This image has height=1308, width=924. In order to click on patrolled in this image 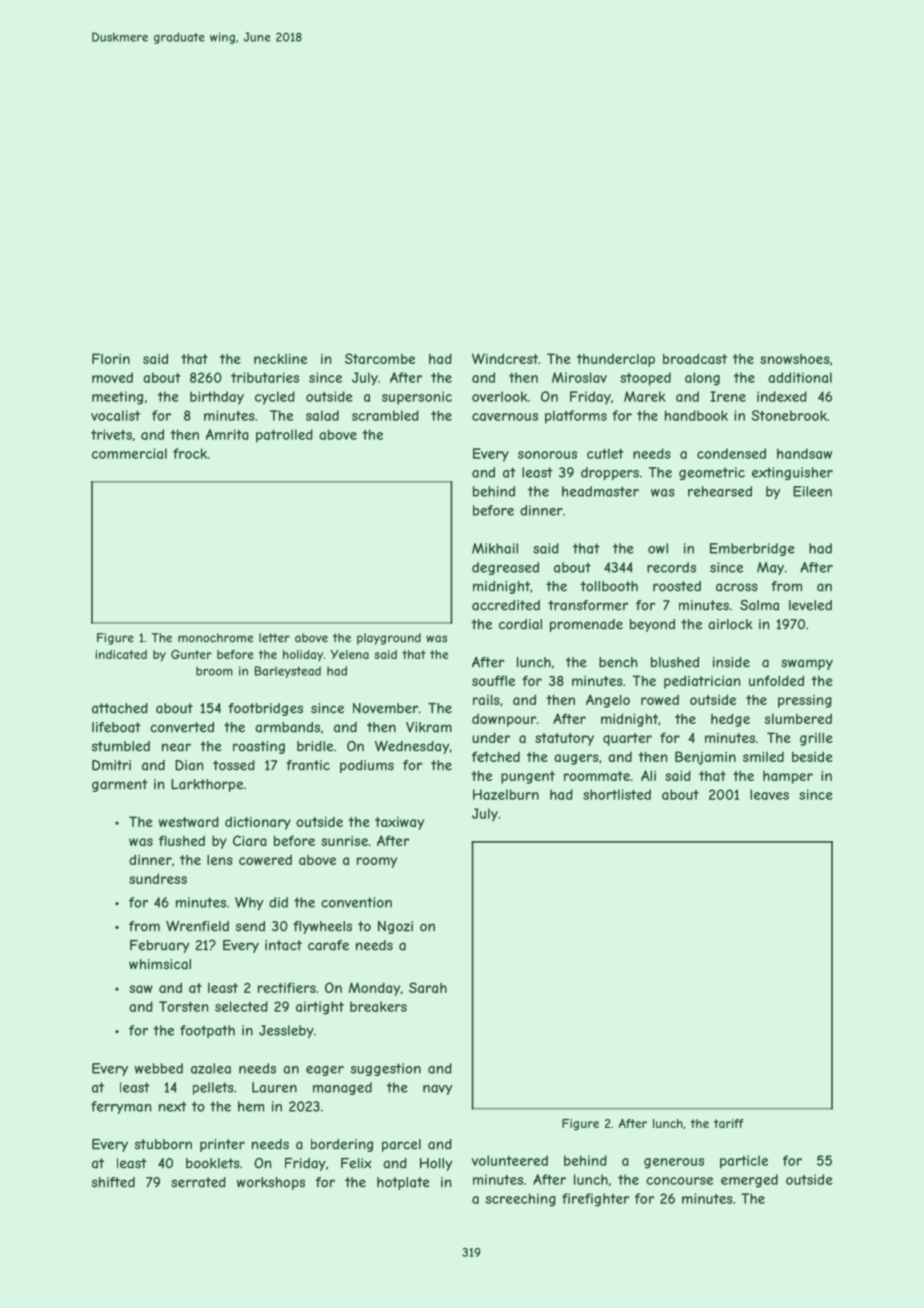, I will do `click(284, 436)`.
